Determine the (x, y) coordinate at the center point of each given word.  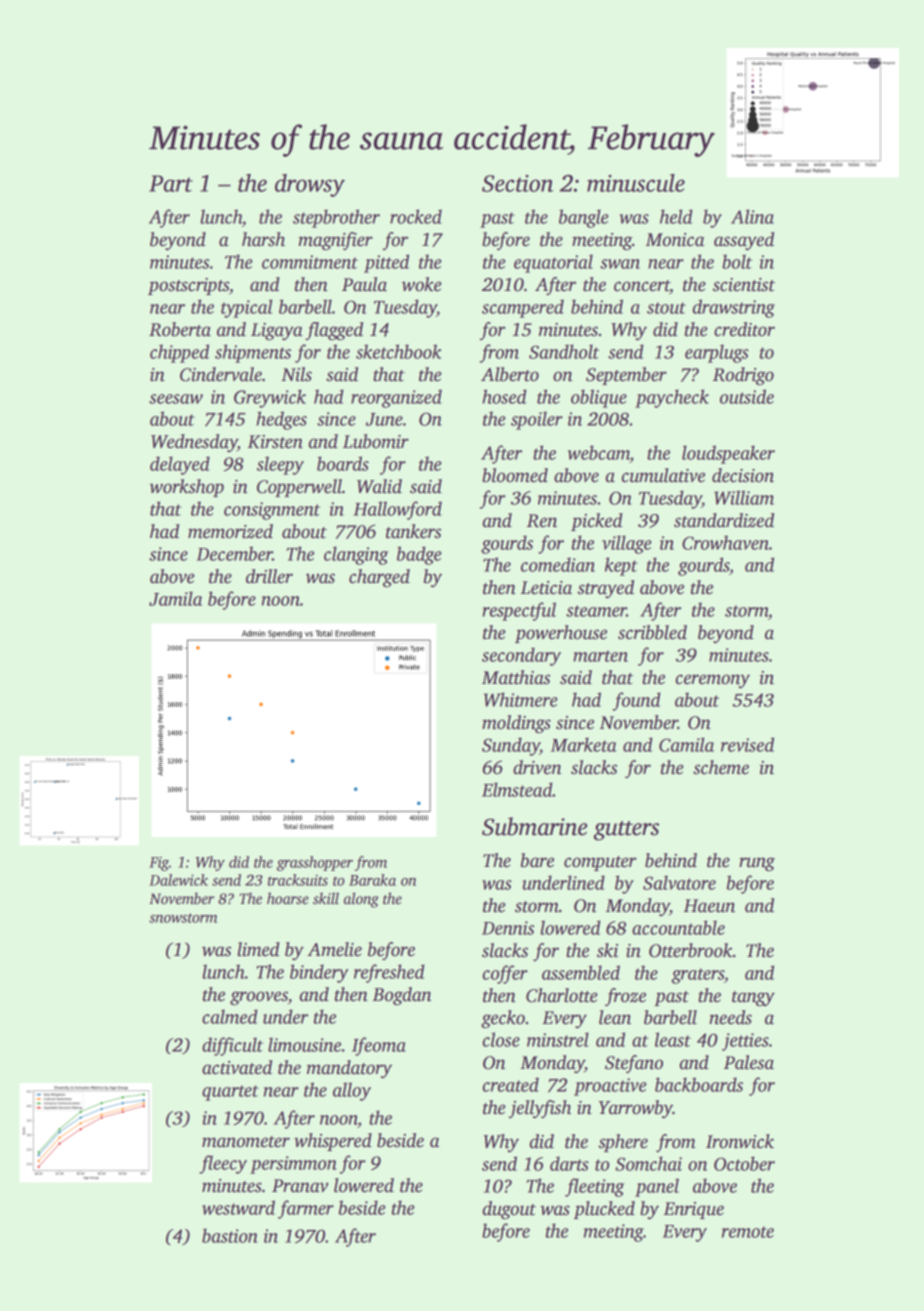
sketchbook (398, 351)
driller (269, 576)
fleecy (223, 1164)
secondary (521, 656)
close (501, 1039)
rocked (416, 216)
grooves (259, 998)
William (744, 497)
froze (625, 997)
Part (171, 183)
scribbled (652, 632)
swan (620, 264)
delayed (180, 465)
